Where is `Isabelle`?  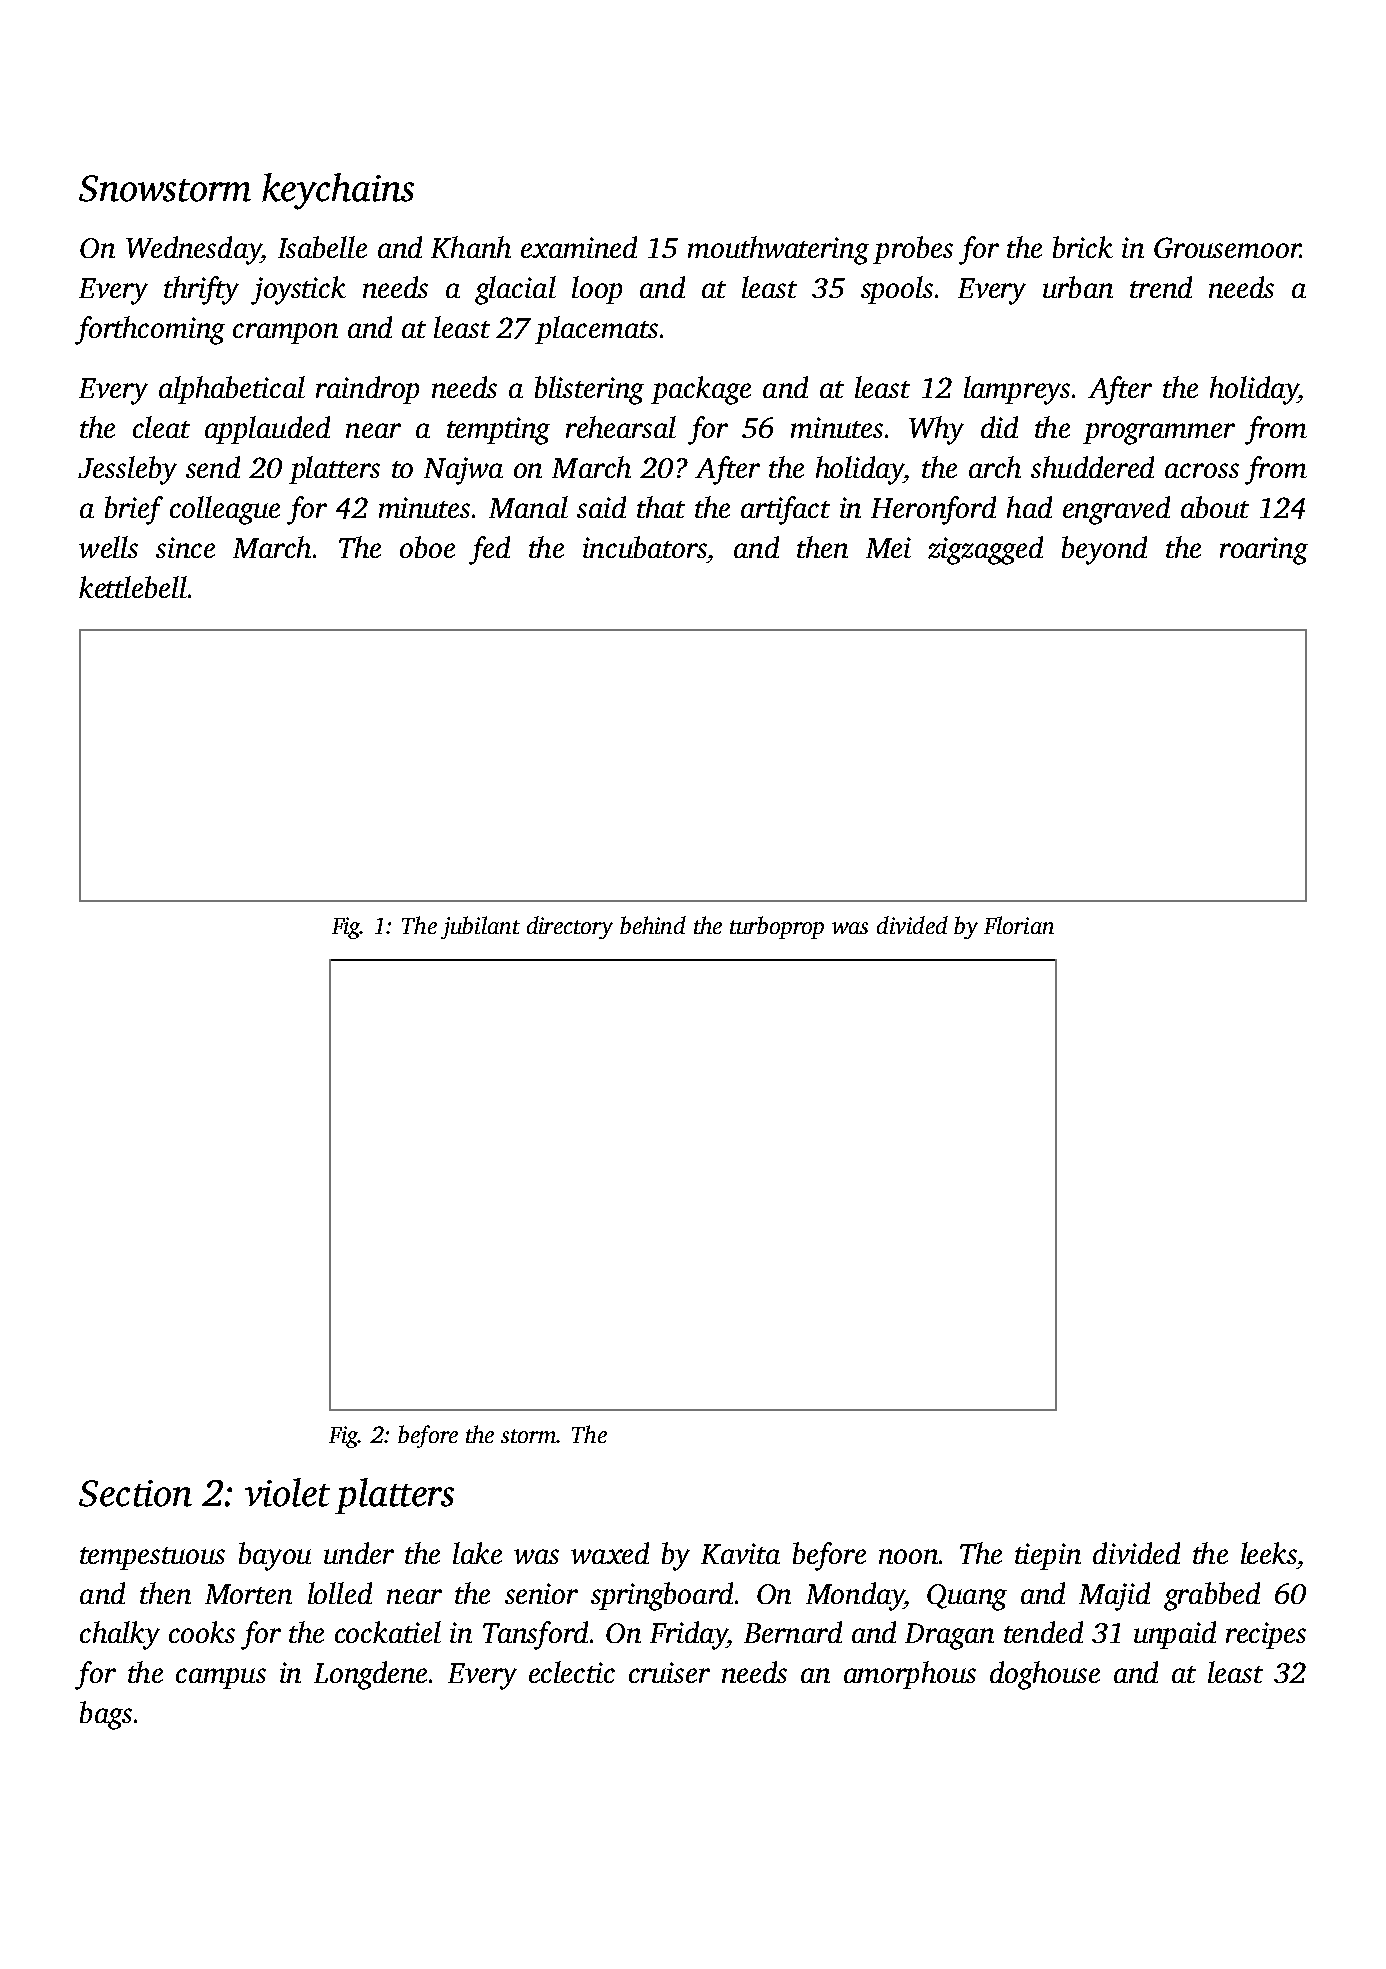 Isabelle is located at coordinates (322, 247).
